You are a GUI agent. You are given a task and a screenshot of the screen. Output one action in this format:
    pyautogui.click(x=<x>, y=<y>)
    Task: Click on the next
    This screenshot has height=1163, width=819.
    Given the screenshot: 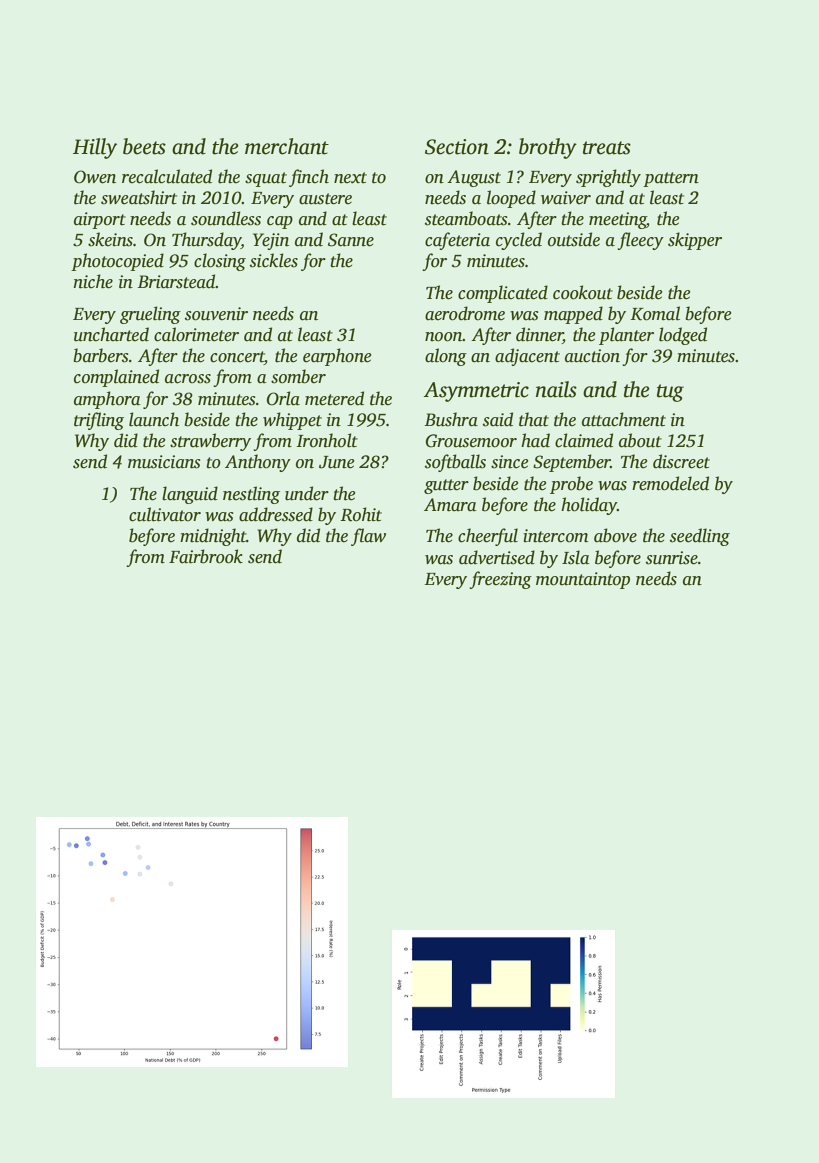 What is the action you would take?
    pyautogui.click(x=350, y=178)
